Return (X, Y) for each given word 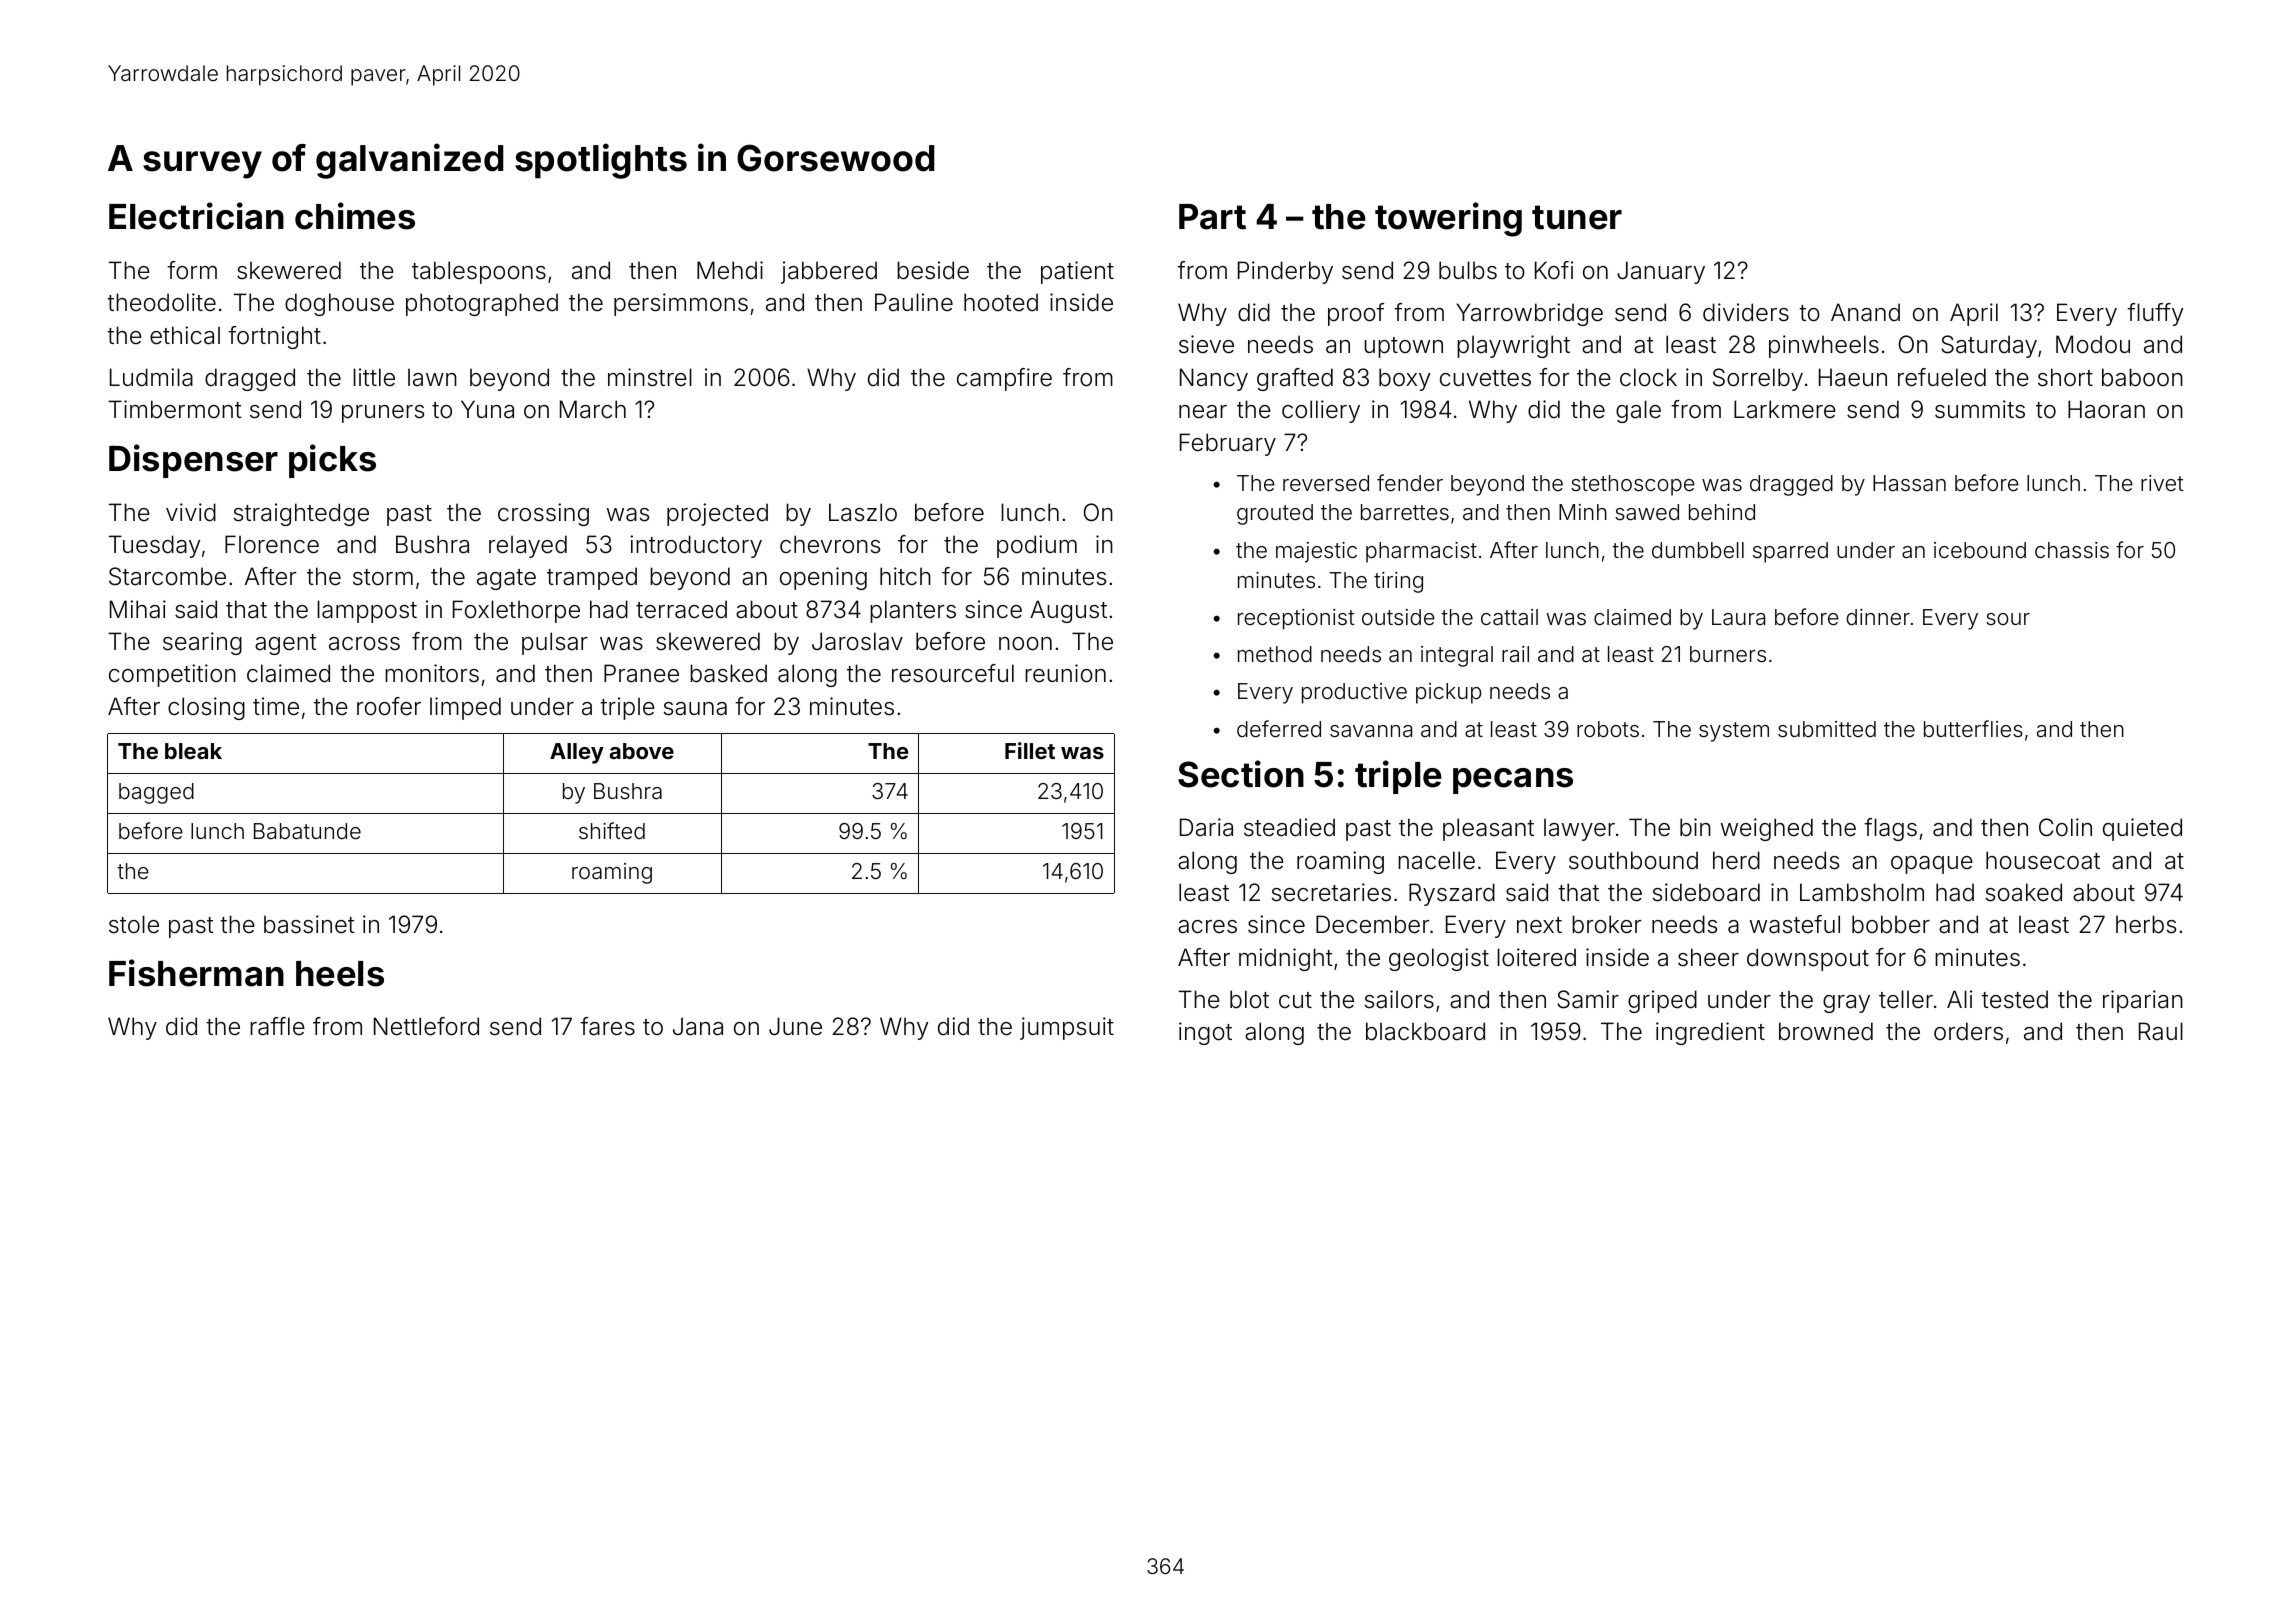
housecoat (2043, 860)
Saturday (1989, 346)
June (795, 1026)
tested (2015, 999)
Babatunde (307, 831)
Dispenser (193, 461)
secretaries (1331, 892)
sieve (1206, 344)
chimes (355, 216)
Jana (698, 1026)
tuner (1577, 217)
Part (1212, 217)
